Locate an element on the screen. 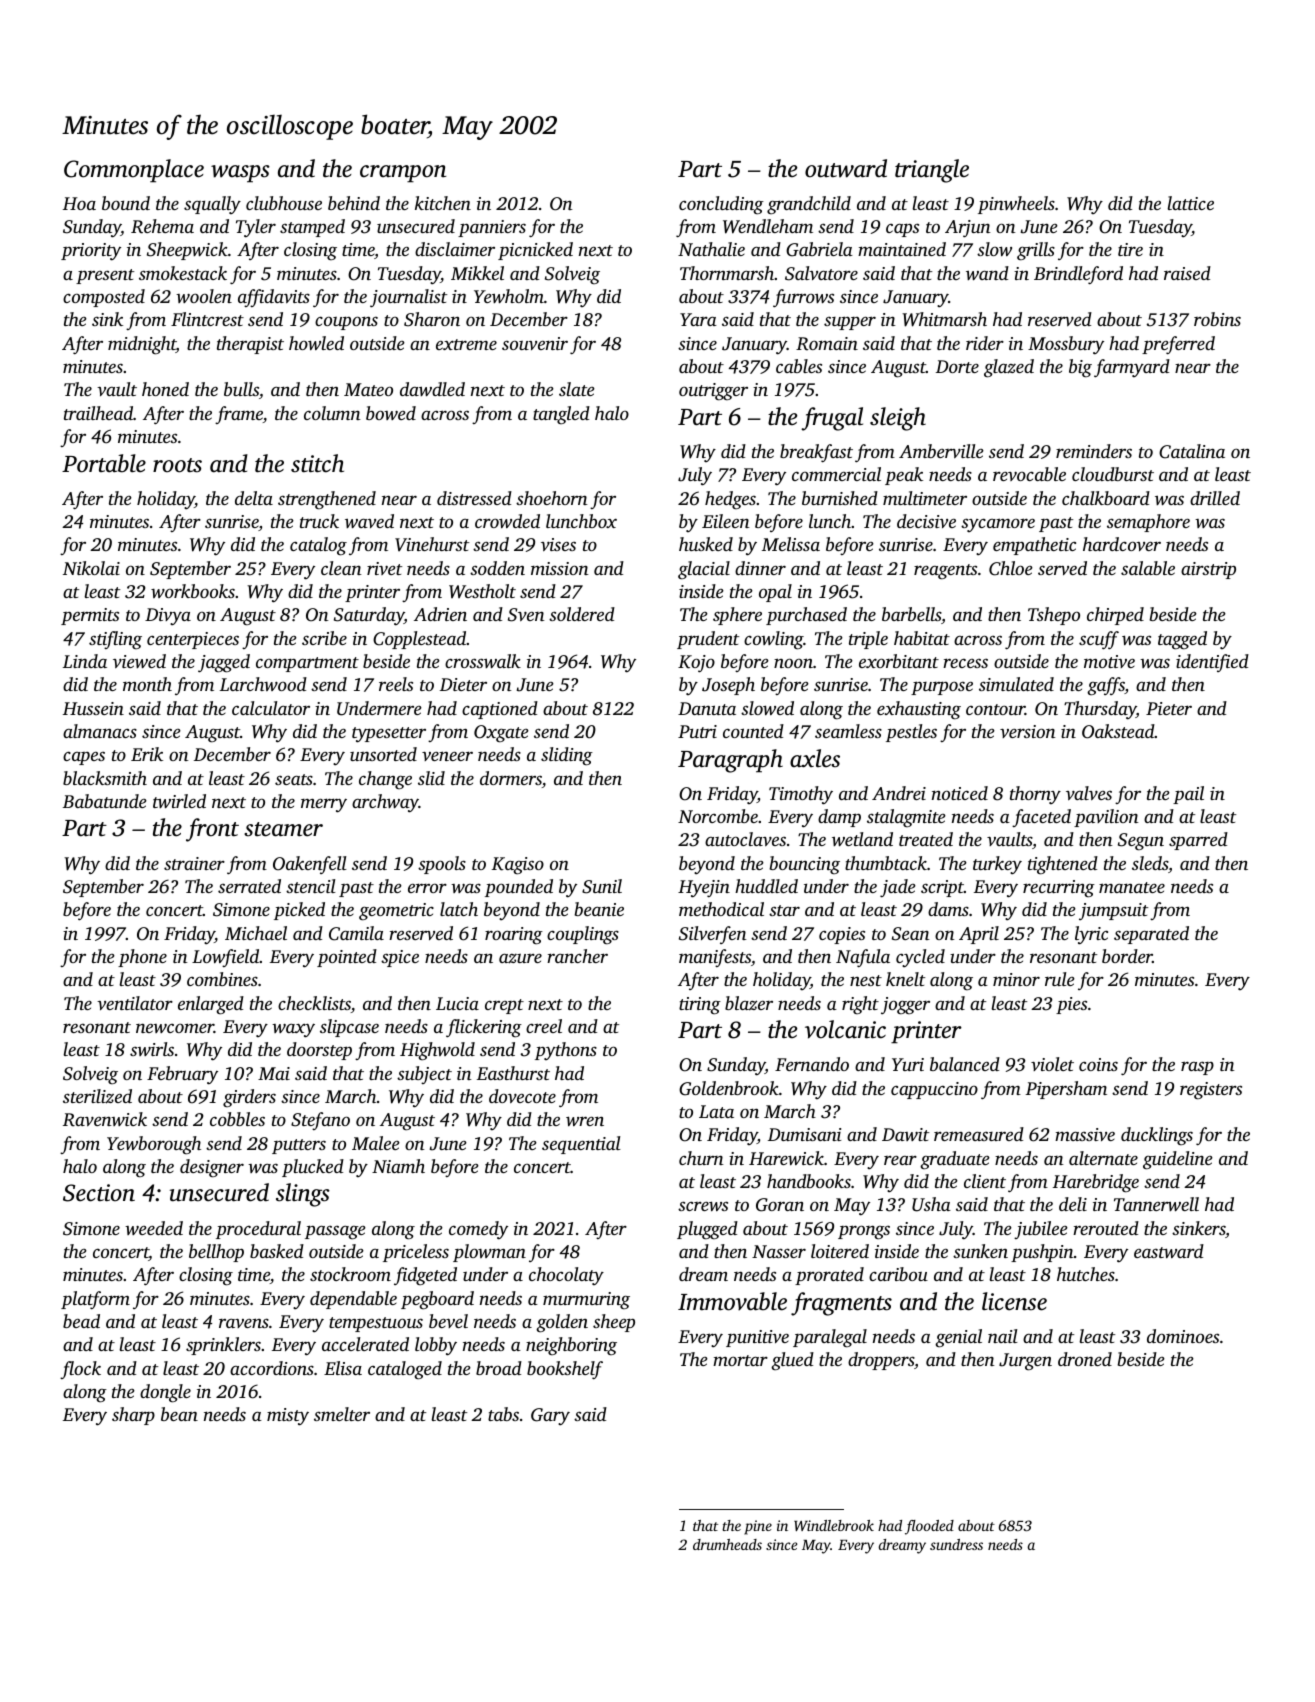 The height and width of the screenshot is (1702, 1315). drumheads is located at coordinates (727, 1544).
